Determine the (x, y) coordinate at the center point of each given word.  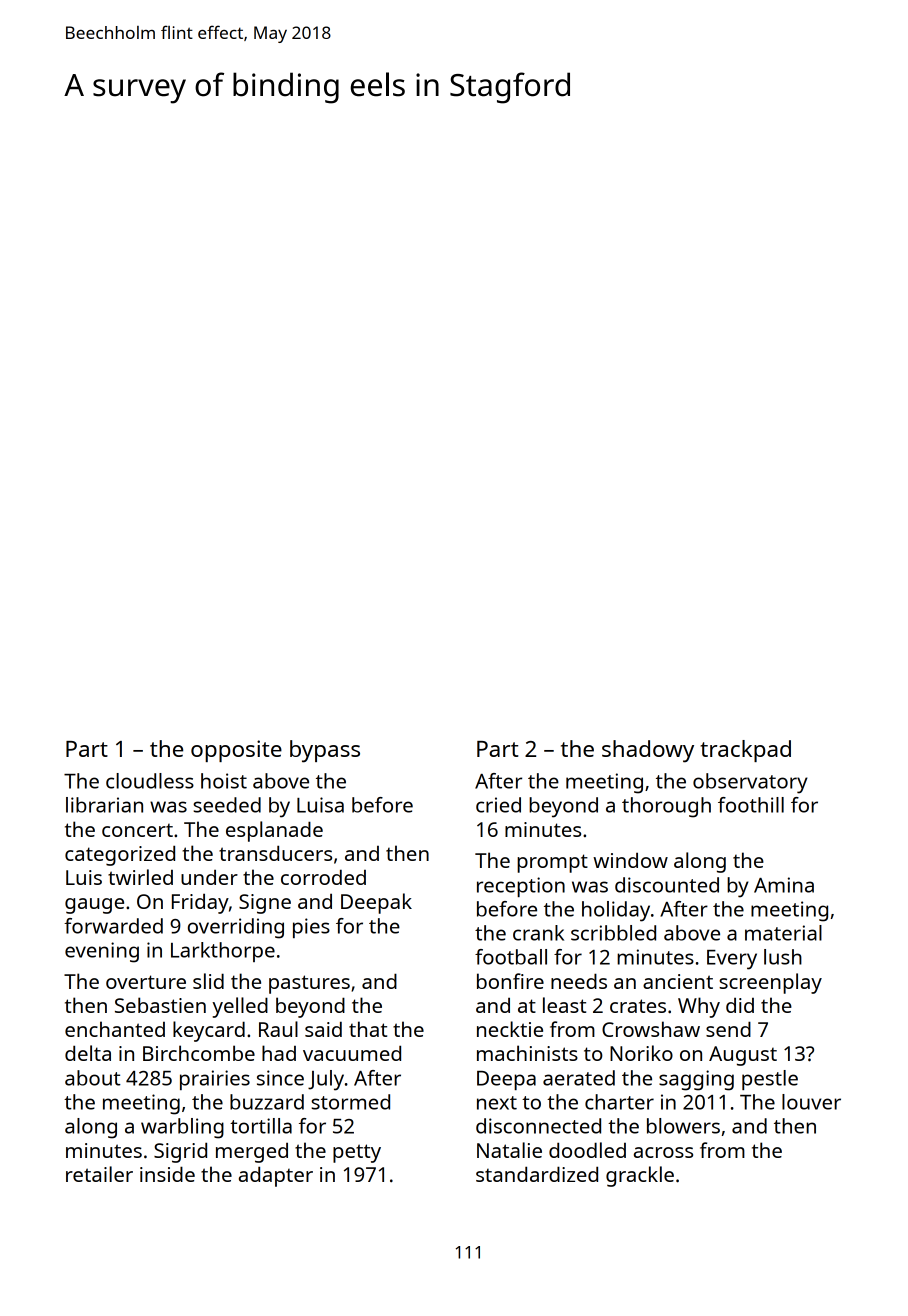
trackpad (745, 751)
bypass (325, 751)
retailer (99, 1174)
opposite (236, 751)
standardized (537, 1174)
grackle (640, 1176)
